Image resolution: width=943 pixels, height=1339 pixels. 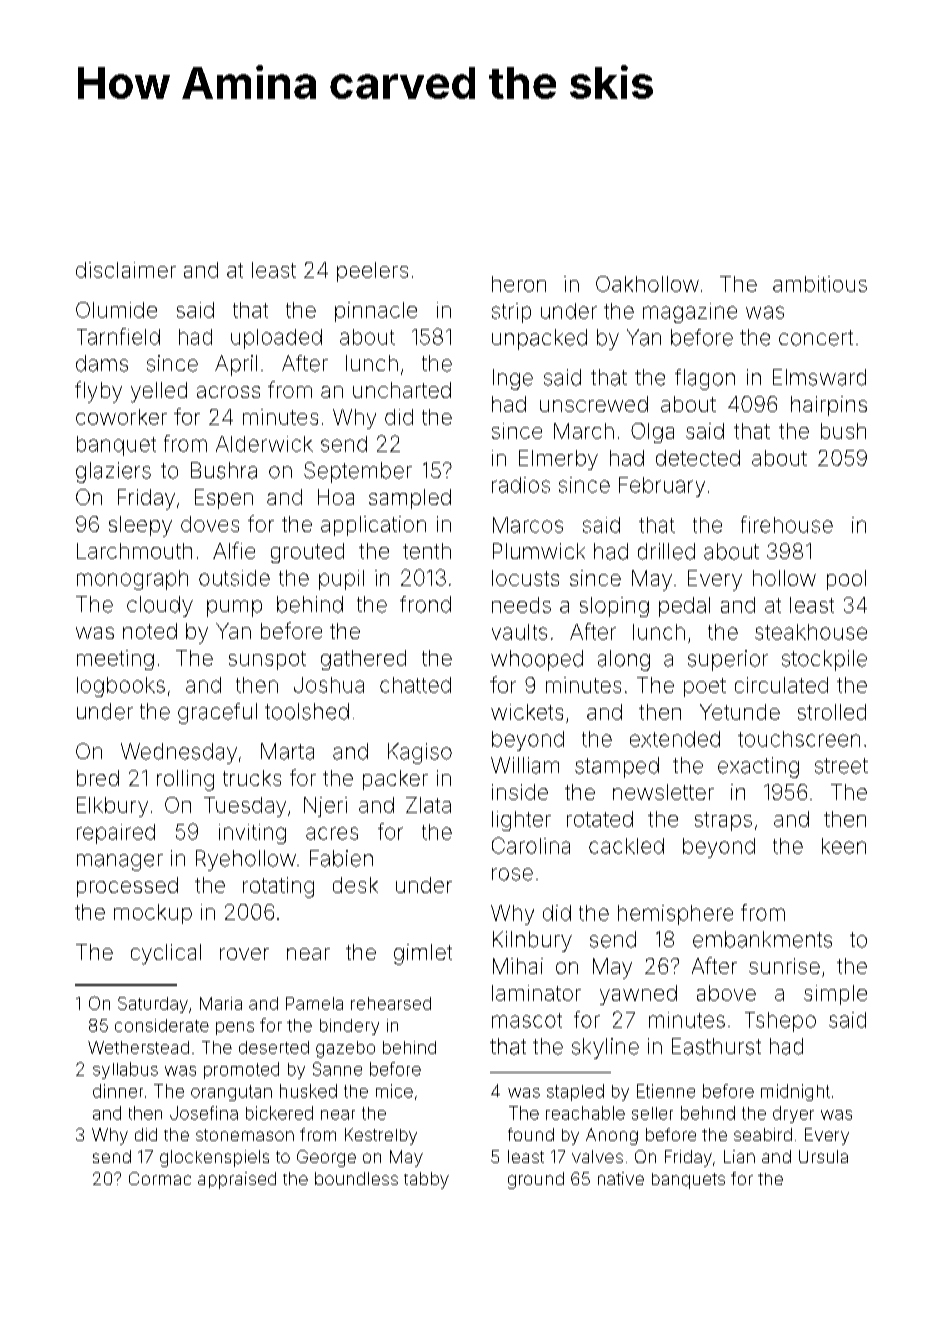 What do you see at coordinates (276, 339) in the page?
I see `uploaded` at bounding box center [276, 339].
